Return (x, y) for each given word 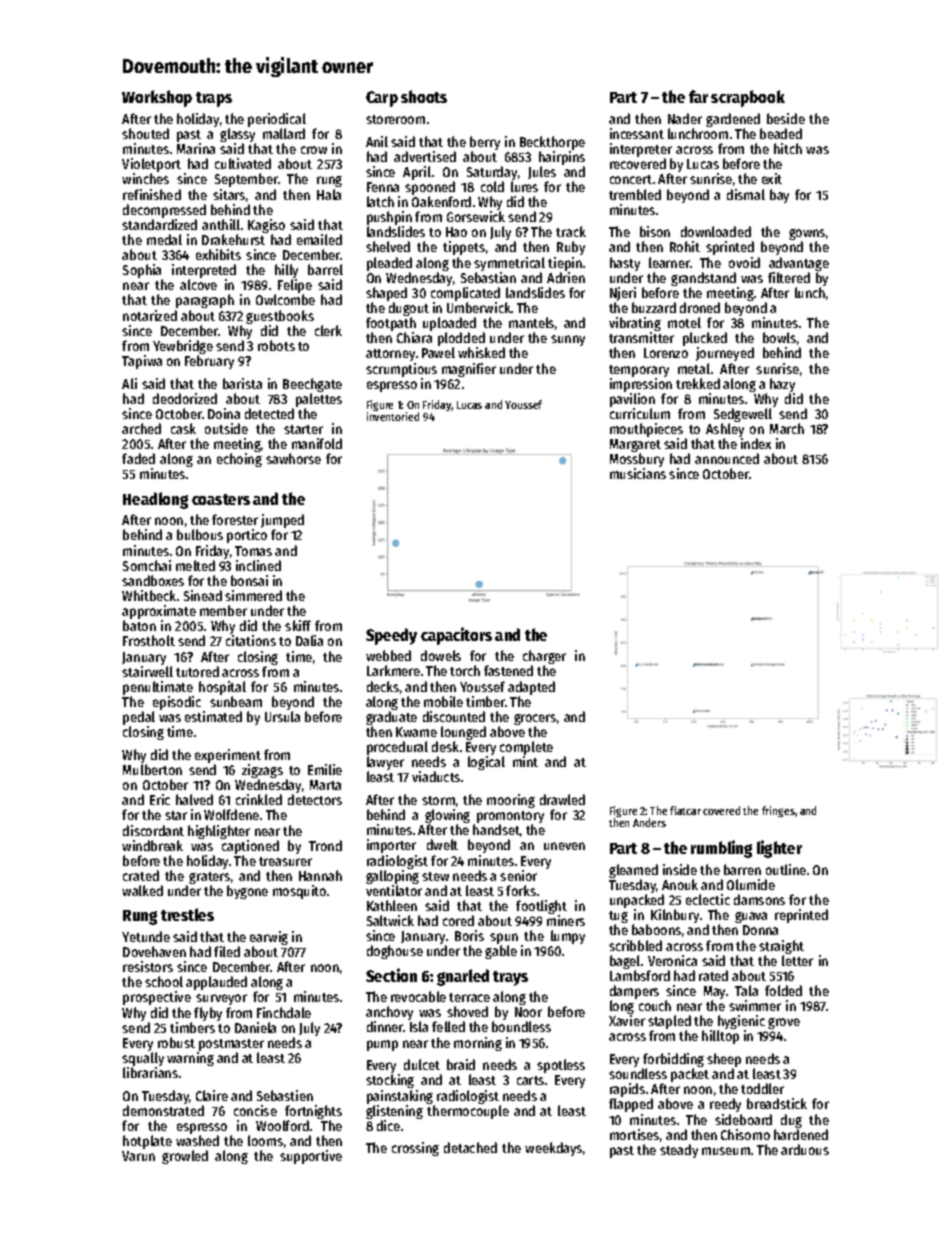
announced (727, 458)
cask (183, 428)
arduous (805, 1149)
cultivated (243, 163)
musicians (638, 473)
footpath (391, 324)
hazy (782, 385)
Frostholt (149, 640)
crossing (415, 1149)
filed (227, 951)
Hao (456, 232)
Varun (138, 1156)
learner (669, 262)
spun (504, 938)
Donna (760, 930)
